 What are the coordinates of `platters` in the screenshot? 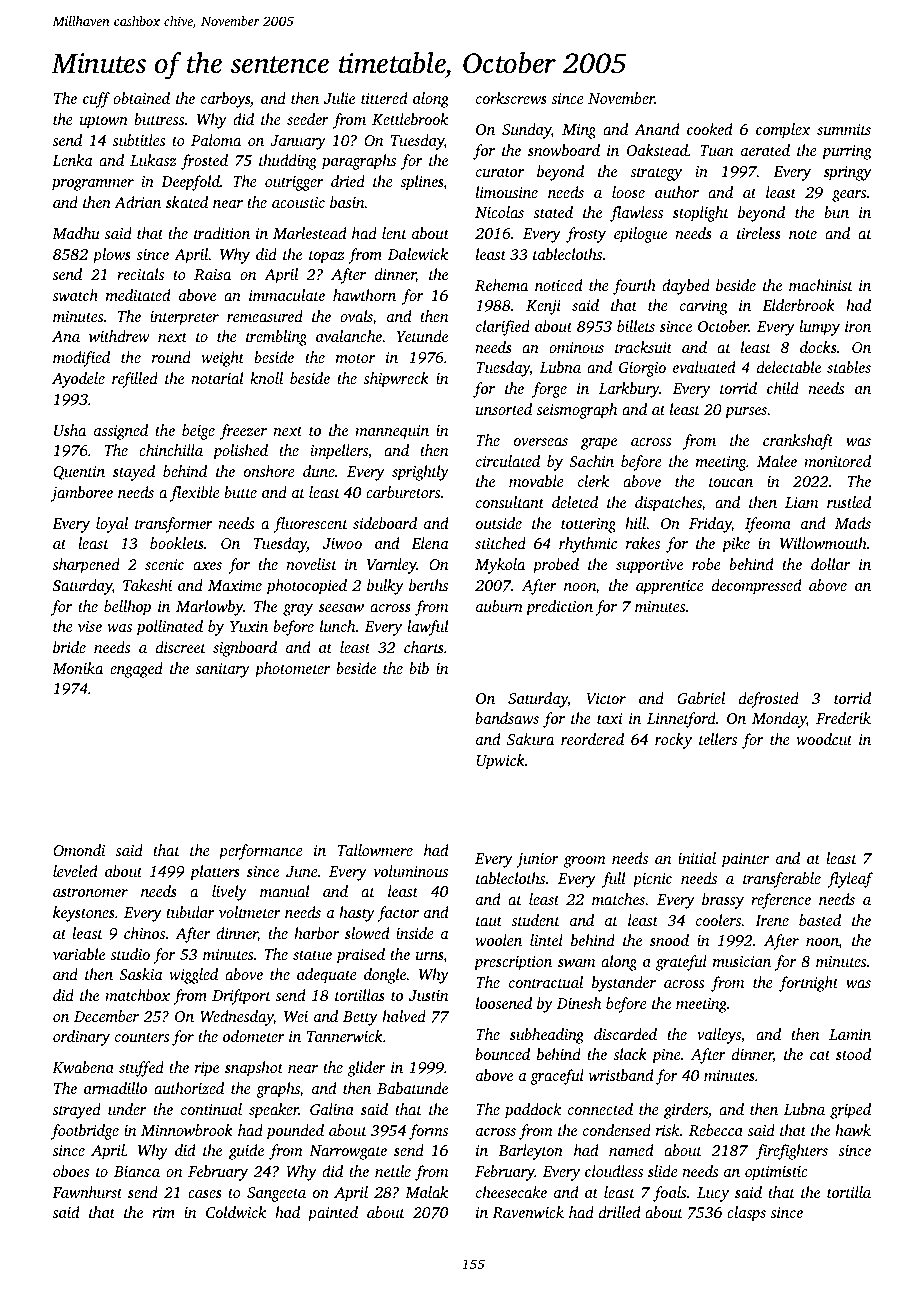 It's located at (215, 873).
